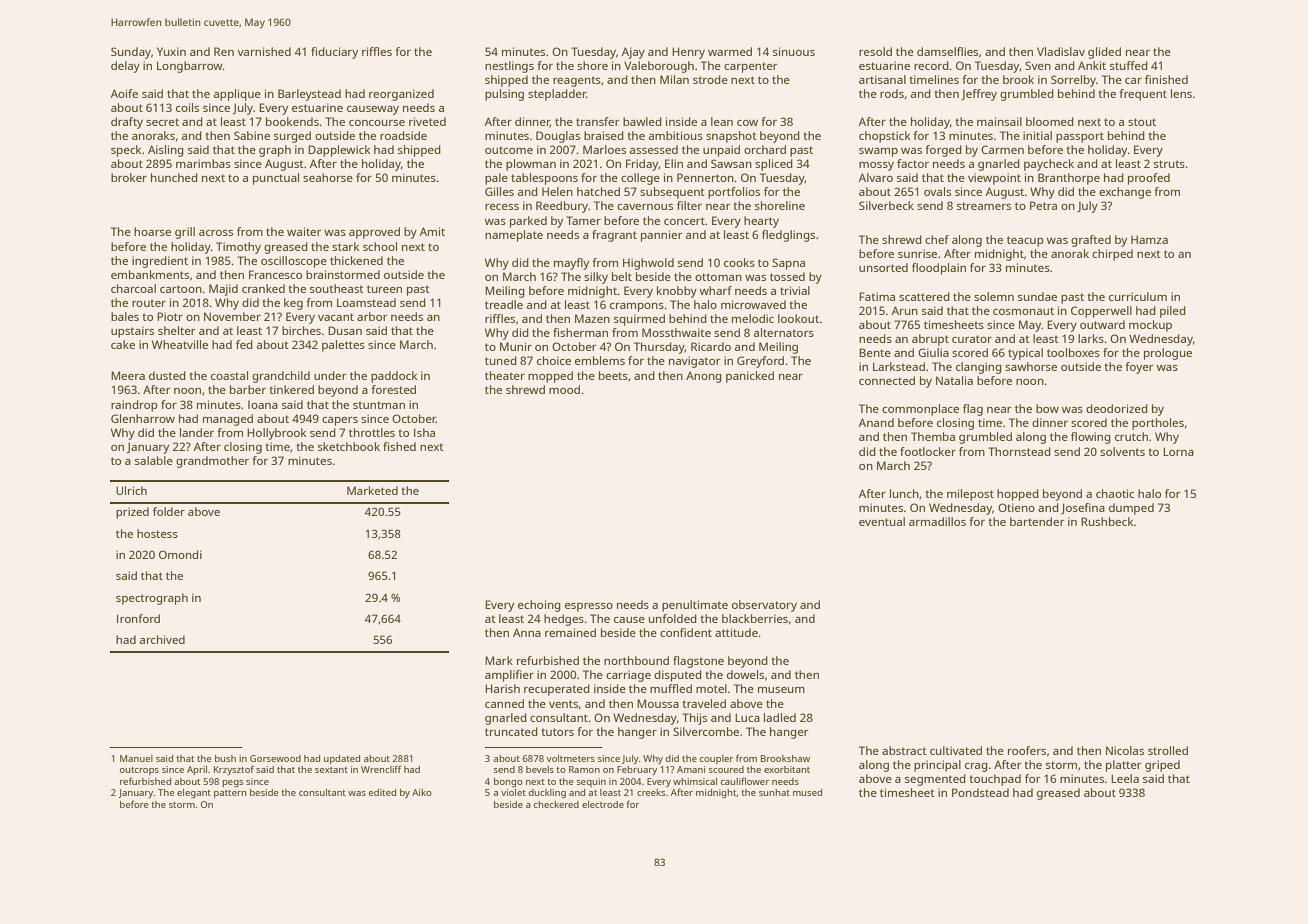  Describe the element at coordinates (334, 53) in the image. I see `fiduciary` at that location.
